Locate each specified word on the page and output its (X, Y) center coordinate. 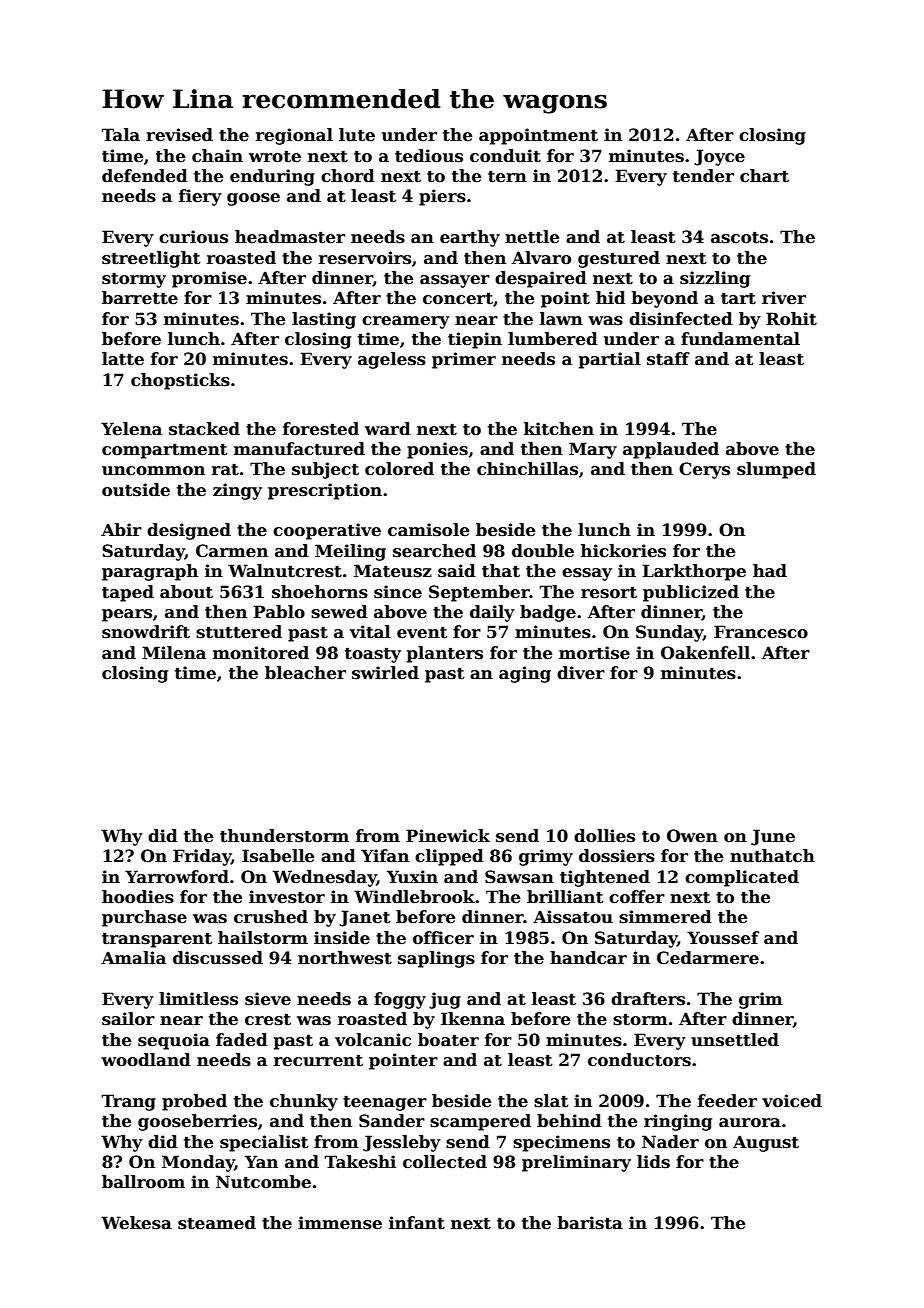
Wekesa (136, 1223)
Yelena (131, 429)
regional (294, 136)
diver (581, 673)
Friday (202, 857)
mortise (594, 653)
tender (703, 176)
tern (507, 176)
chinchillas (527, 469)
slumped (776, 470)
